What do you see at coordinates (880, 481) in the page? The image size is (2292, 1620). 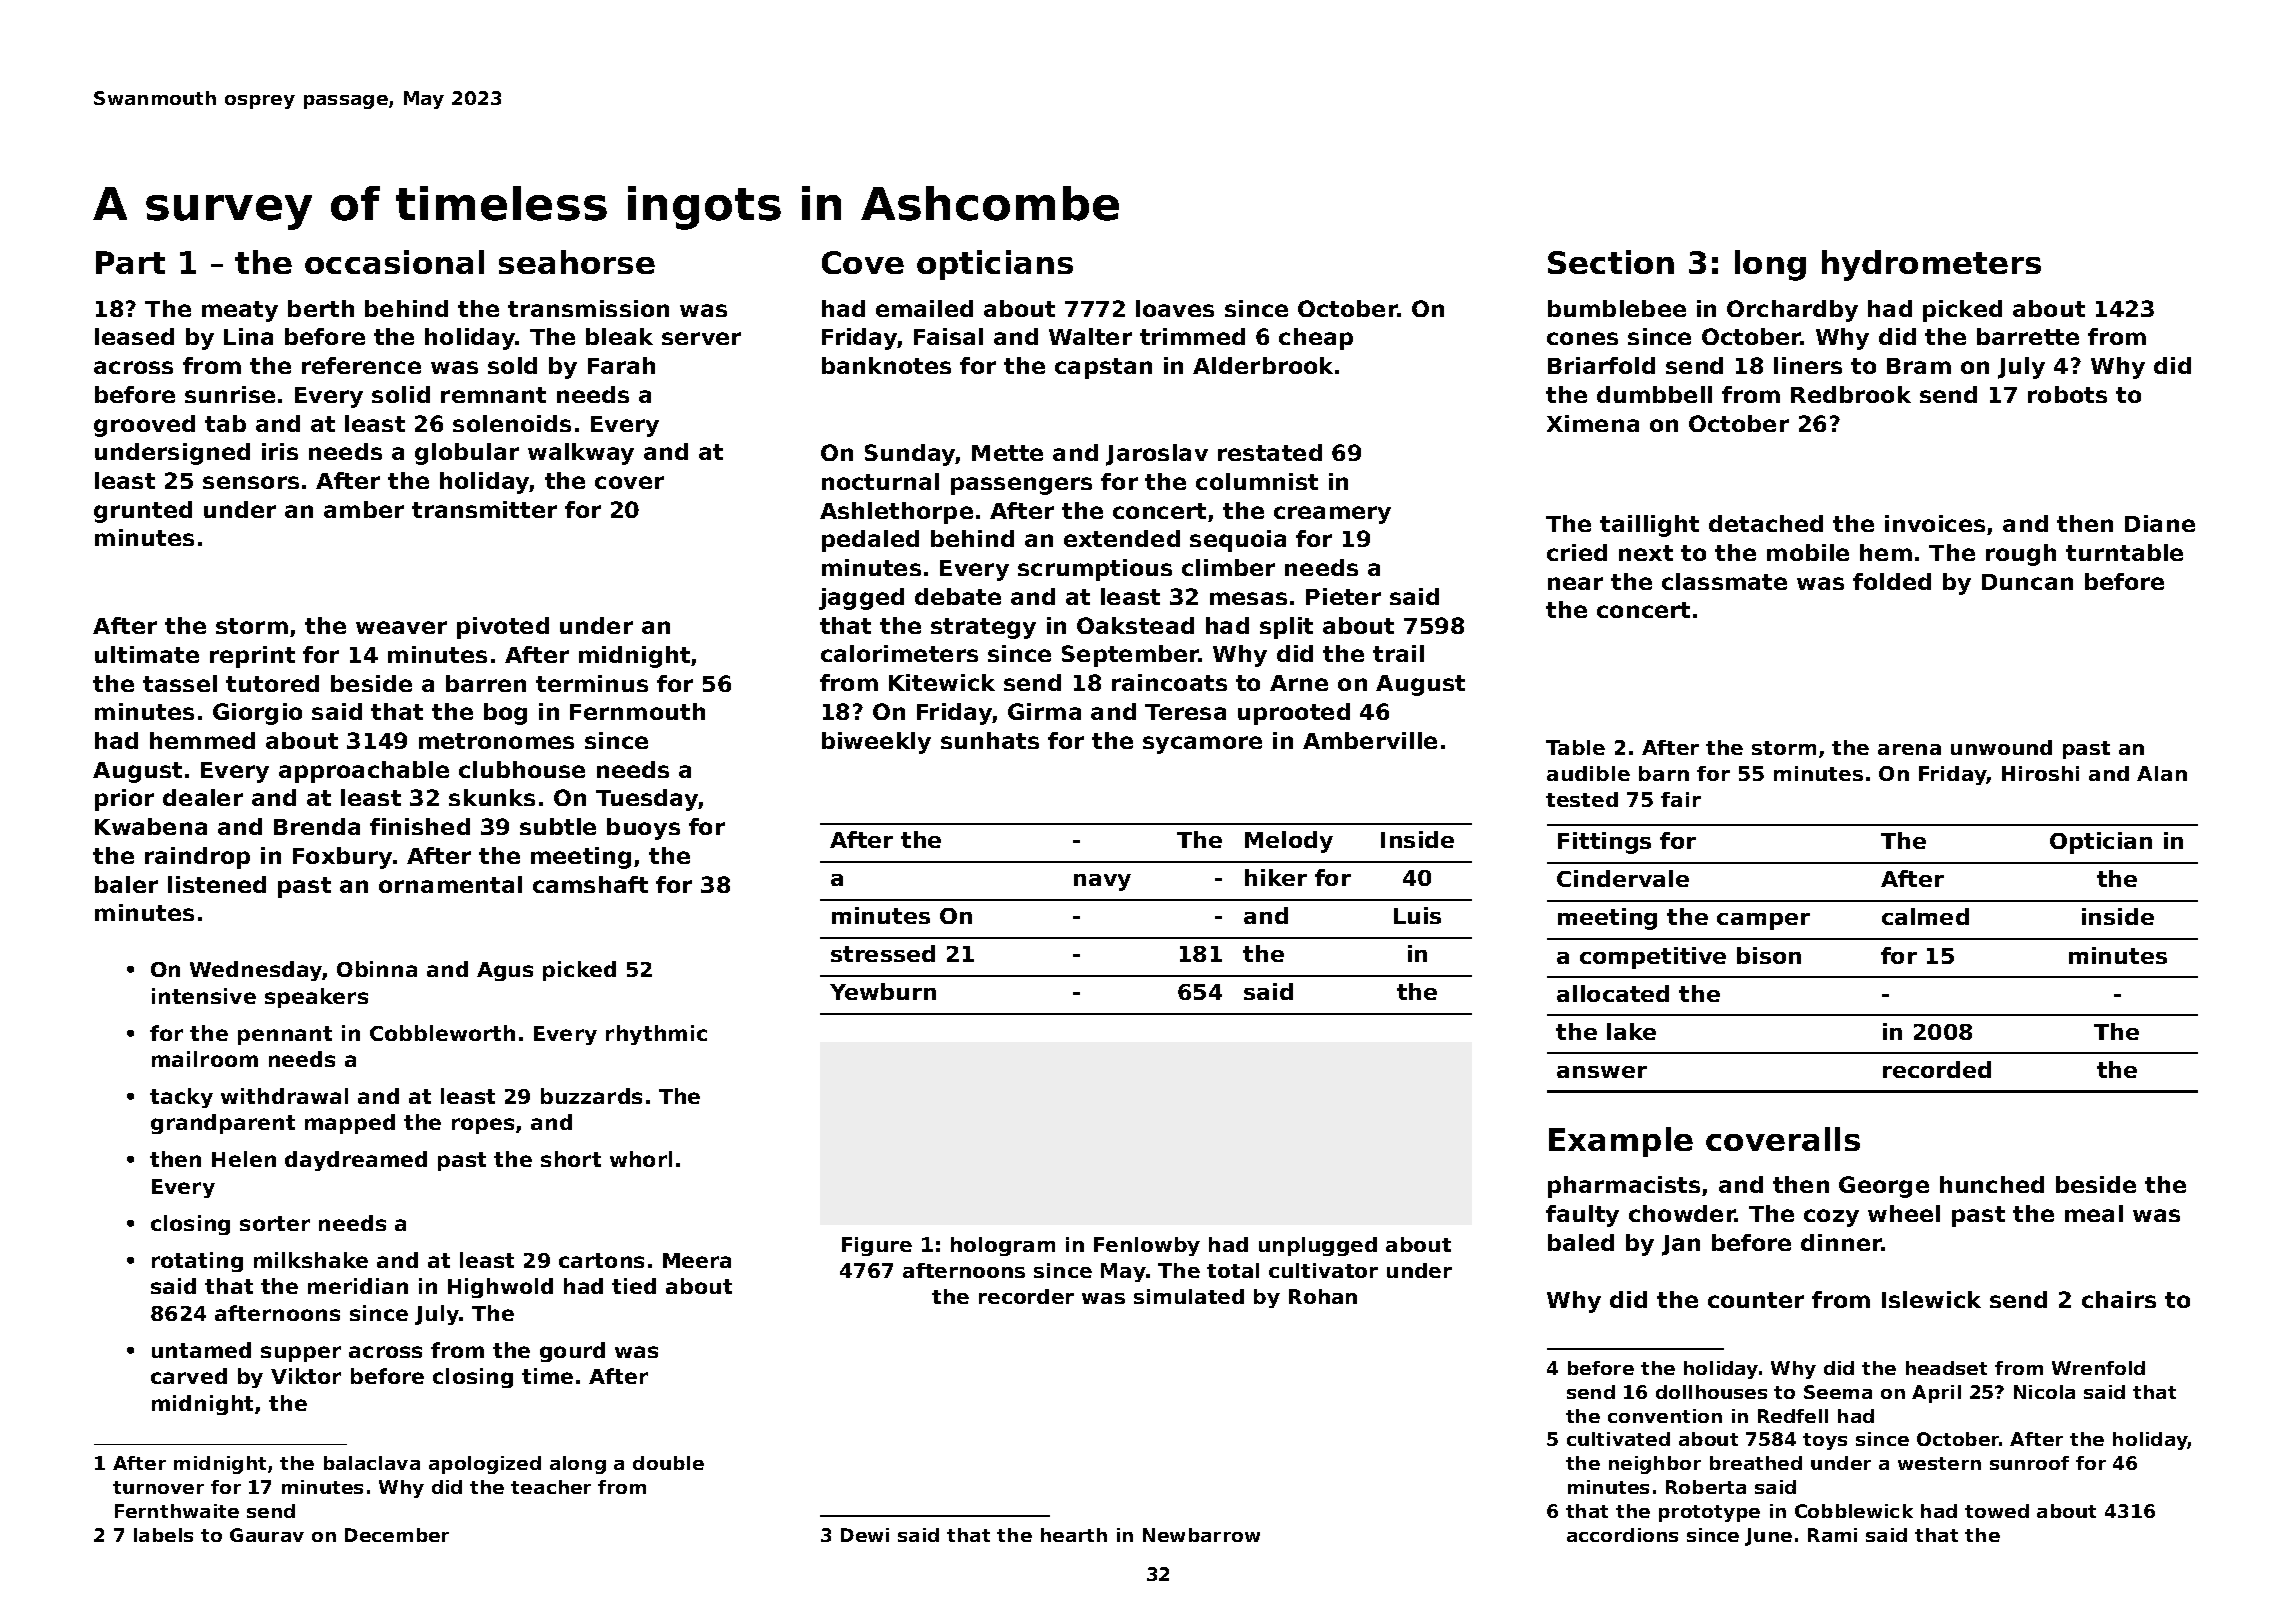 I see `nocturnal` at bounding box center [880, 481].
